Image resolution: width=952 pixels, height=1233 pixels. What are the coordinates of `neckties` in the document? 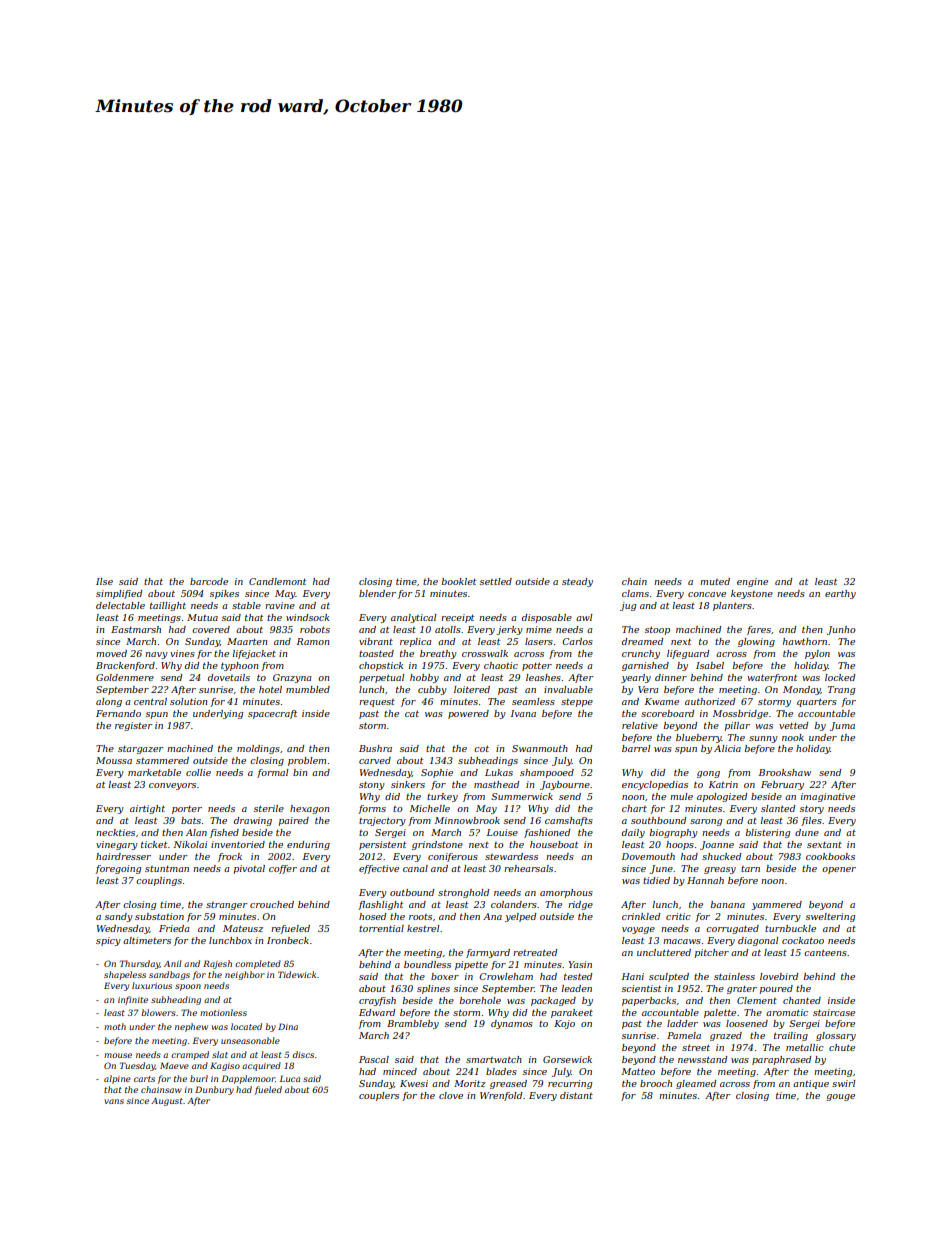 It's located at (115, 832).
